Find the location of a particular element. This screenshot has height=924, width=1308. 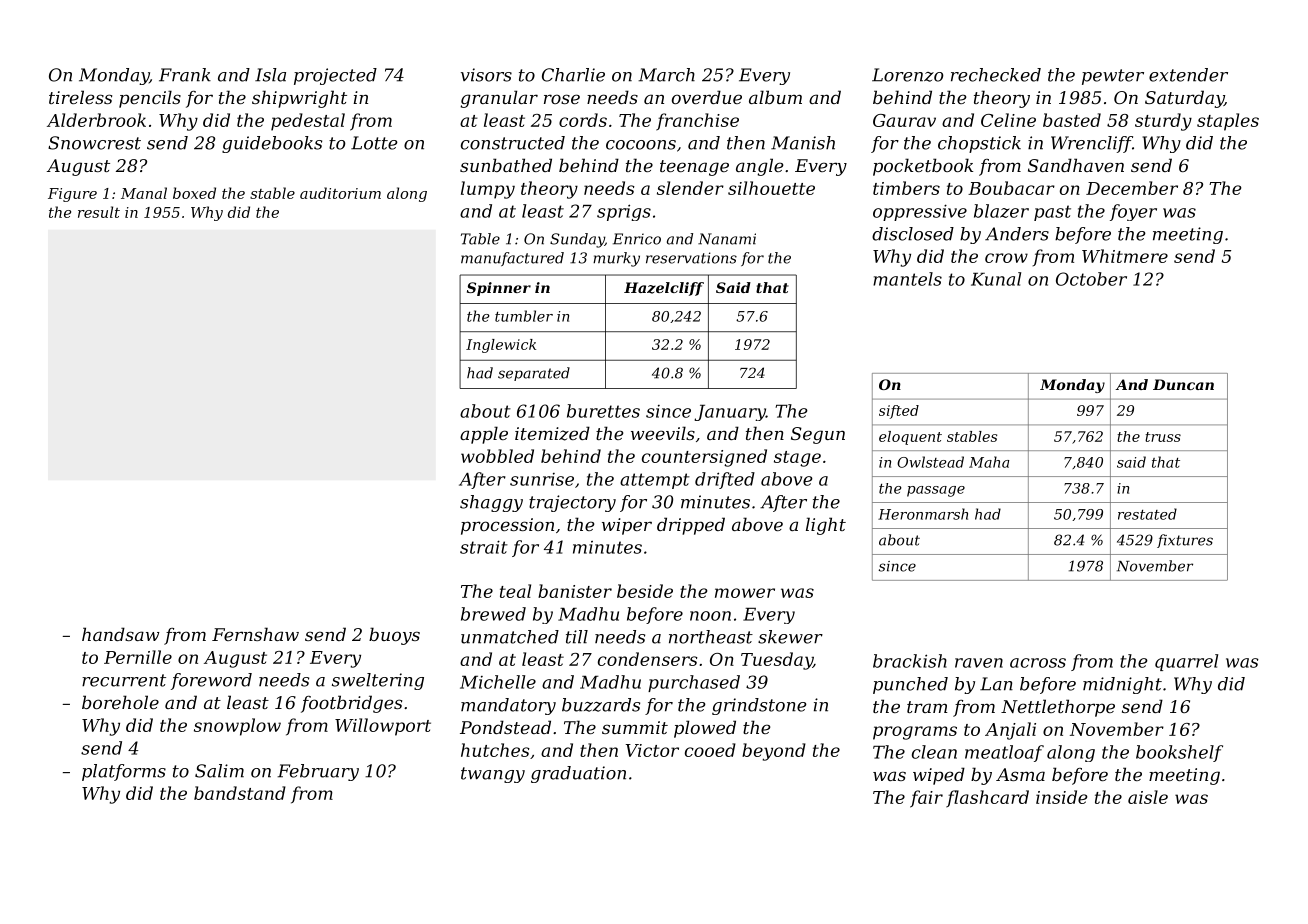

meatloaf is located at coordinates (1004, 753).
